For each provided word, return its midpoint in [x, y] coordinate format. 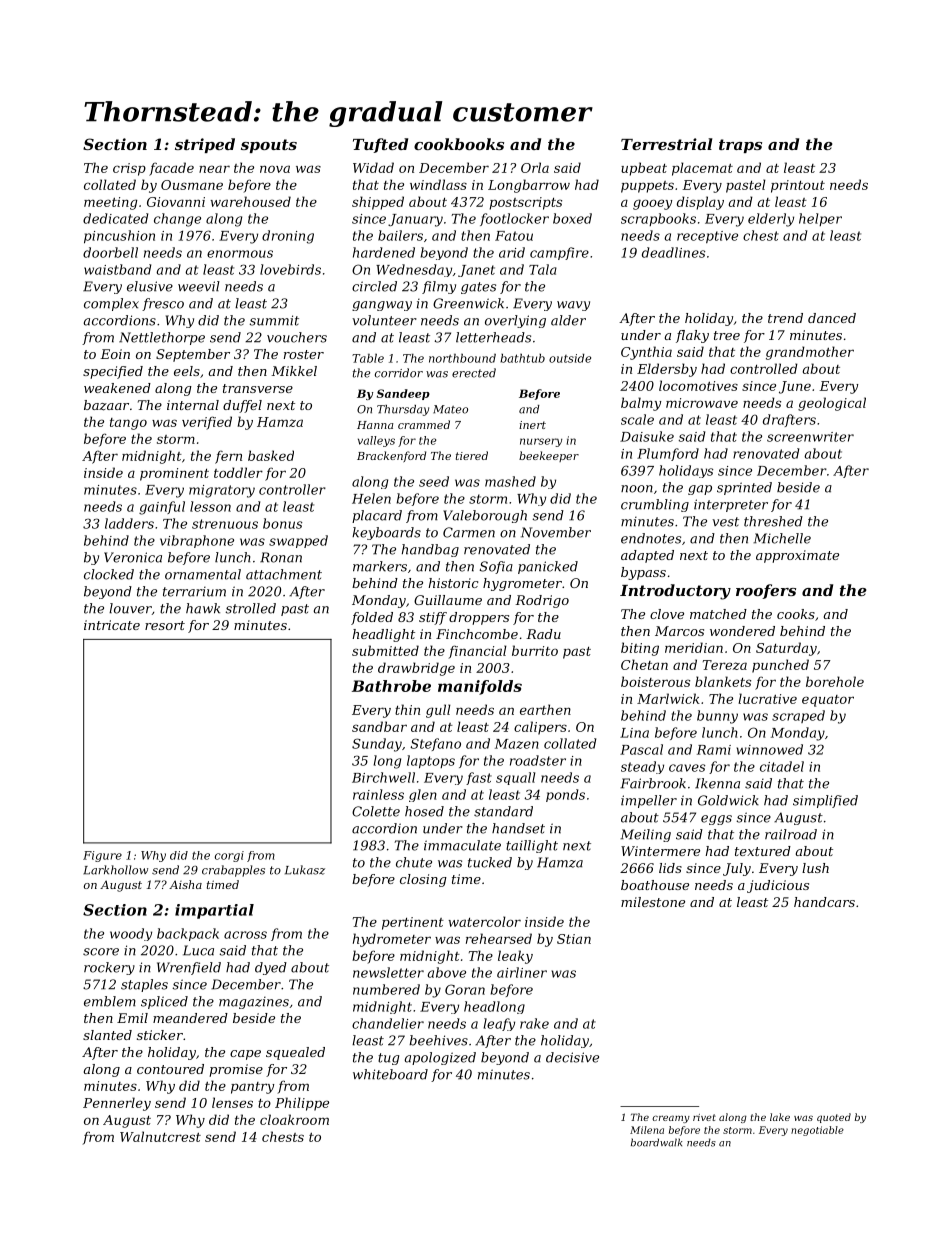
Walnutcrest [160, 1136]
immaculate [462, 845]
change [177, 220]
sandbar [379, 726]
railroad [791, 834]
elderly [771, 220]
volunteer [384, 320]
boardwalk [656, 1142]
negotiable [817, 1131]
